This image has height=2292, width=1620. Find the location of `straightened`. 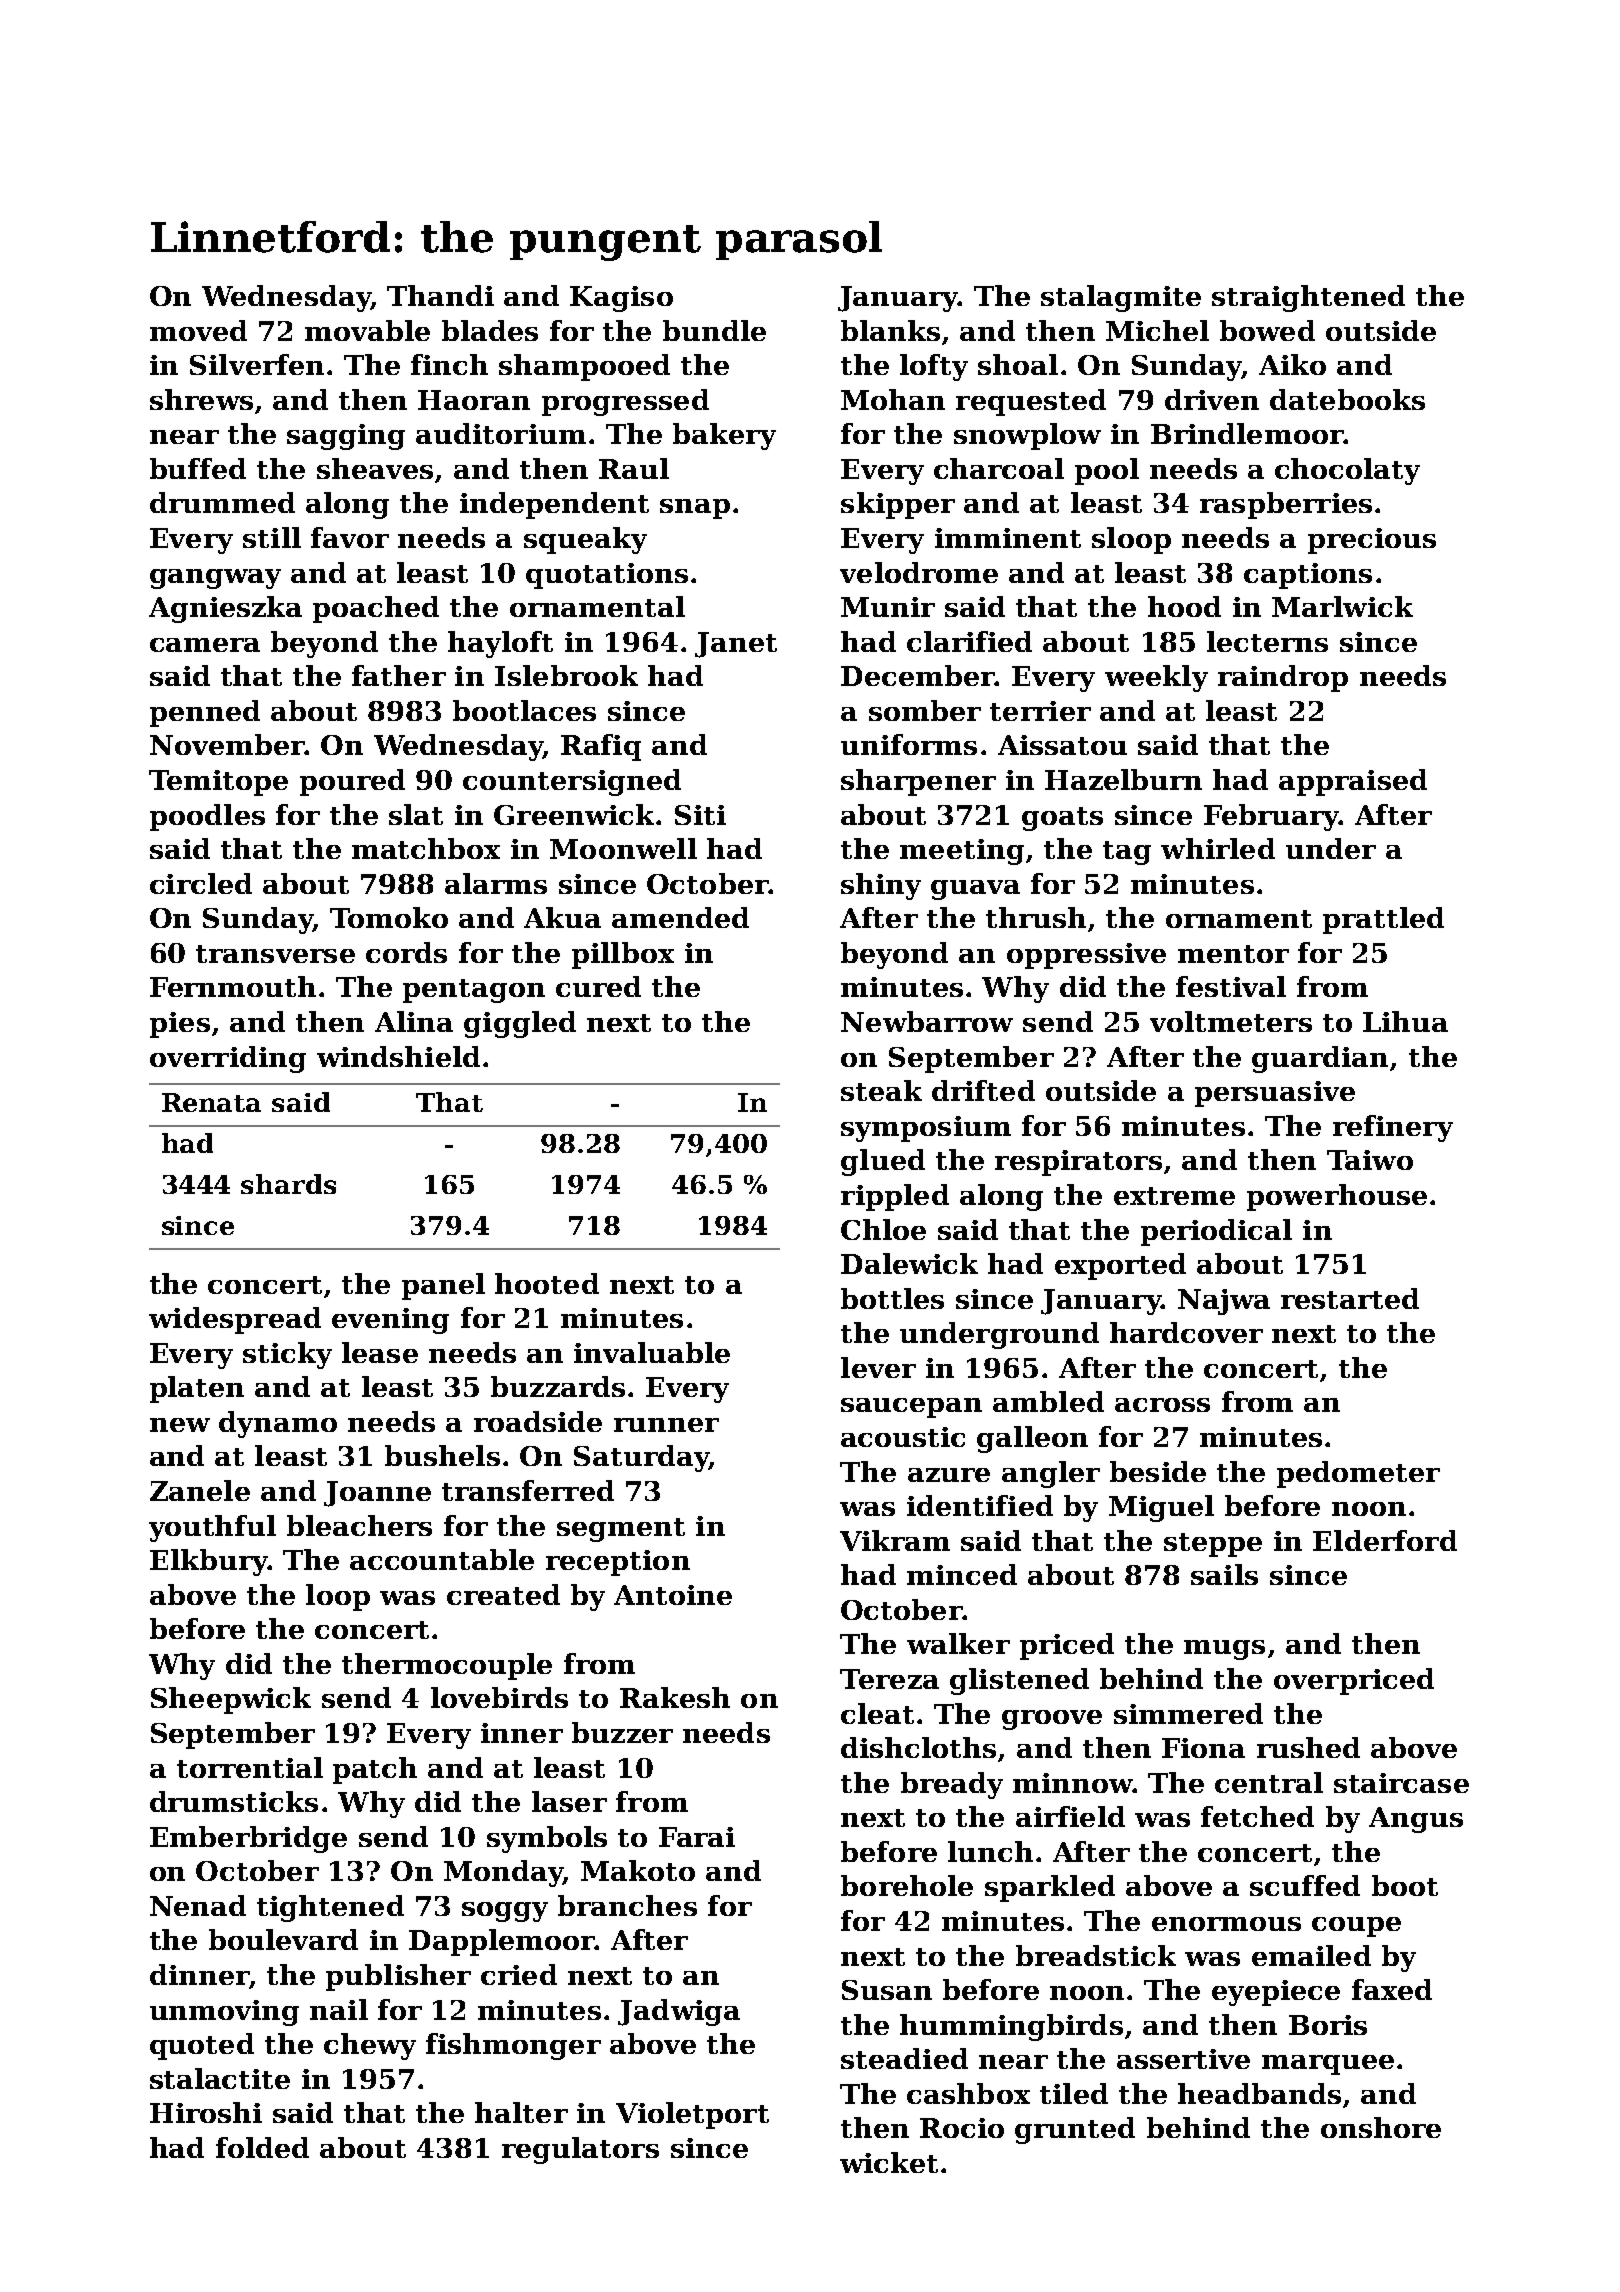

straightened is located at coordinates (1308, 298).
